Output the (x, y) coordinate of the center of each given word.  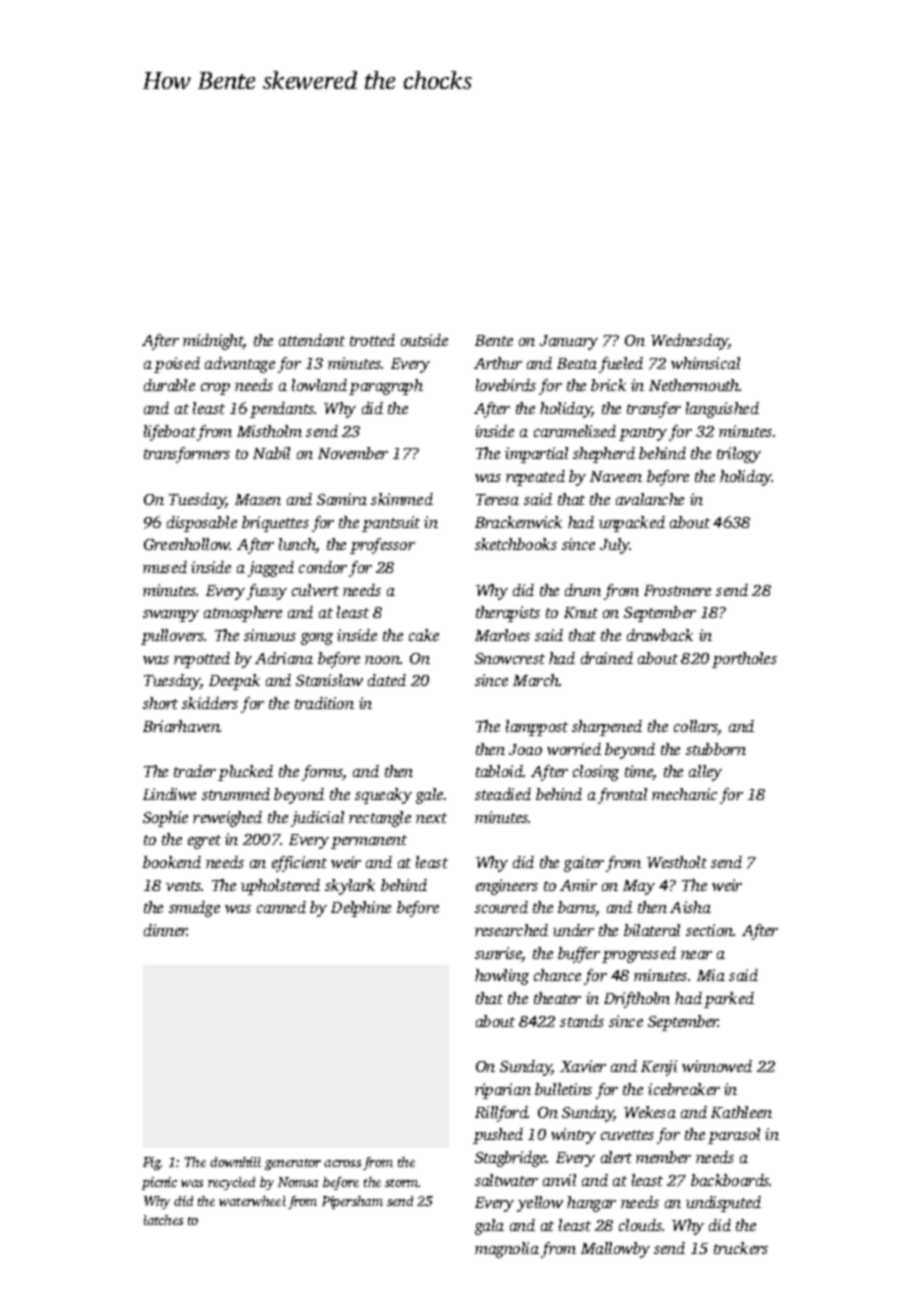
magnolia (507, 1250)
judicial (317, 819)
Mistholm (269, 431)
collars (696, 727)
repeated (535, 478)
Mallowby (615, 1250)
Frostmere (677, 590)
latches (163, 1220)
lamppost (537, 728)
